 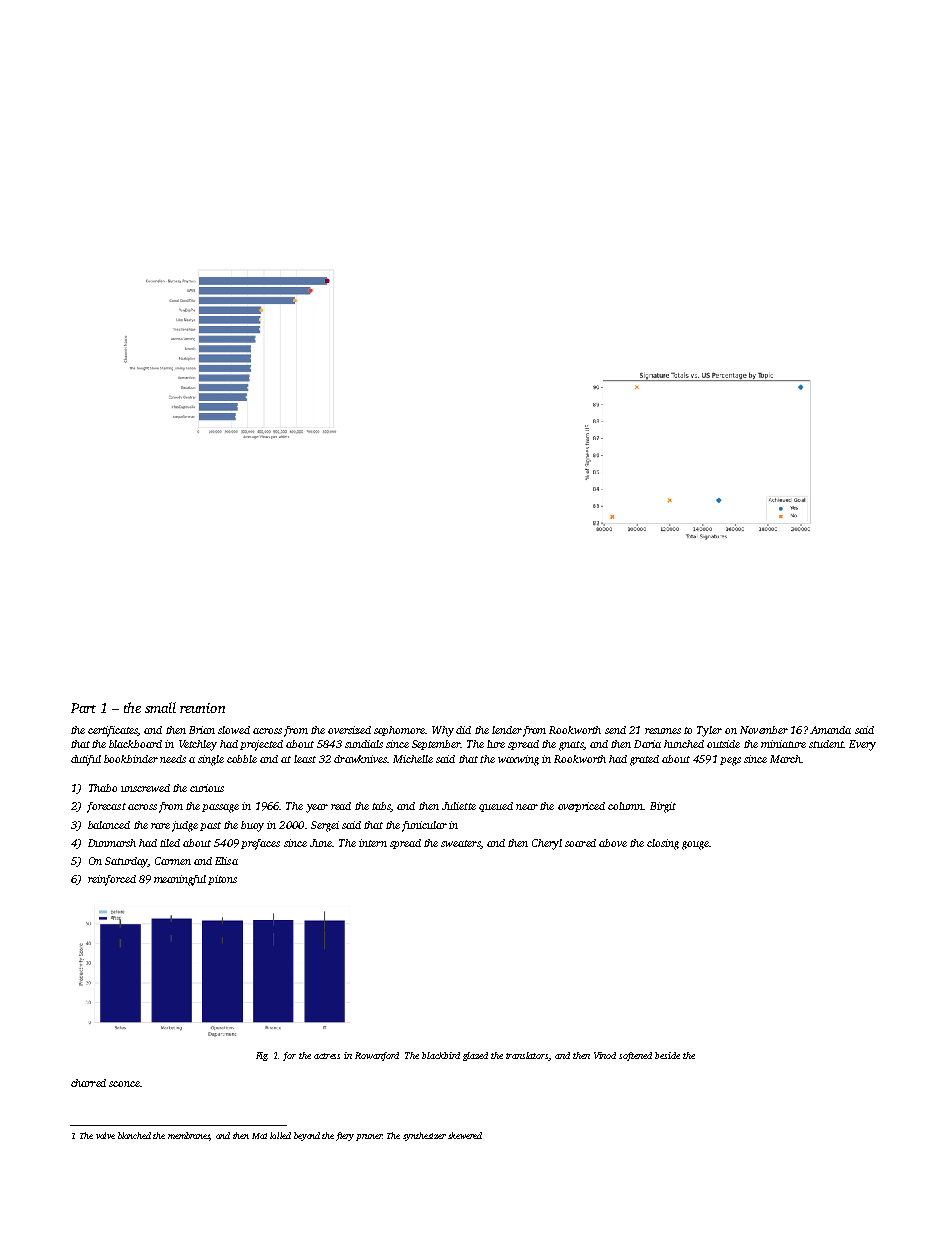 I want to click on blackboard, so click(x=135, y=744).
